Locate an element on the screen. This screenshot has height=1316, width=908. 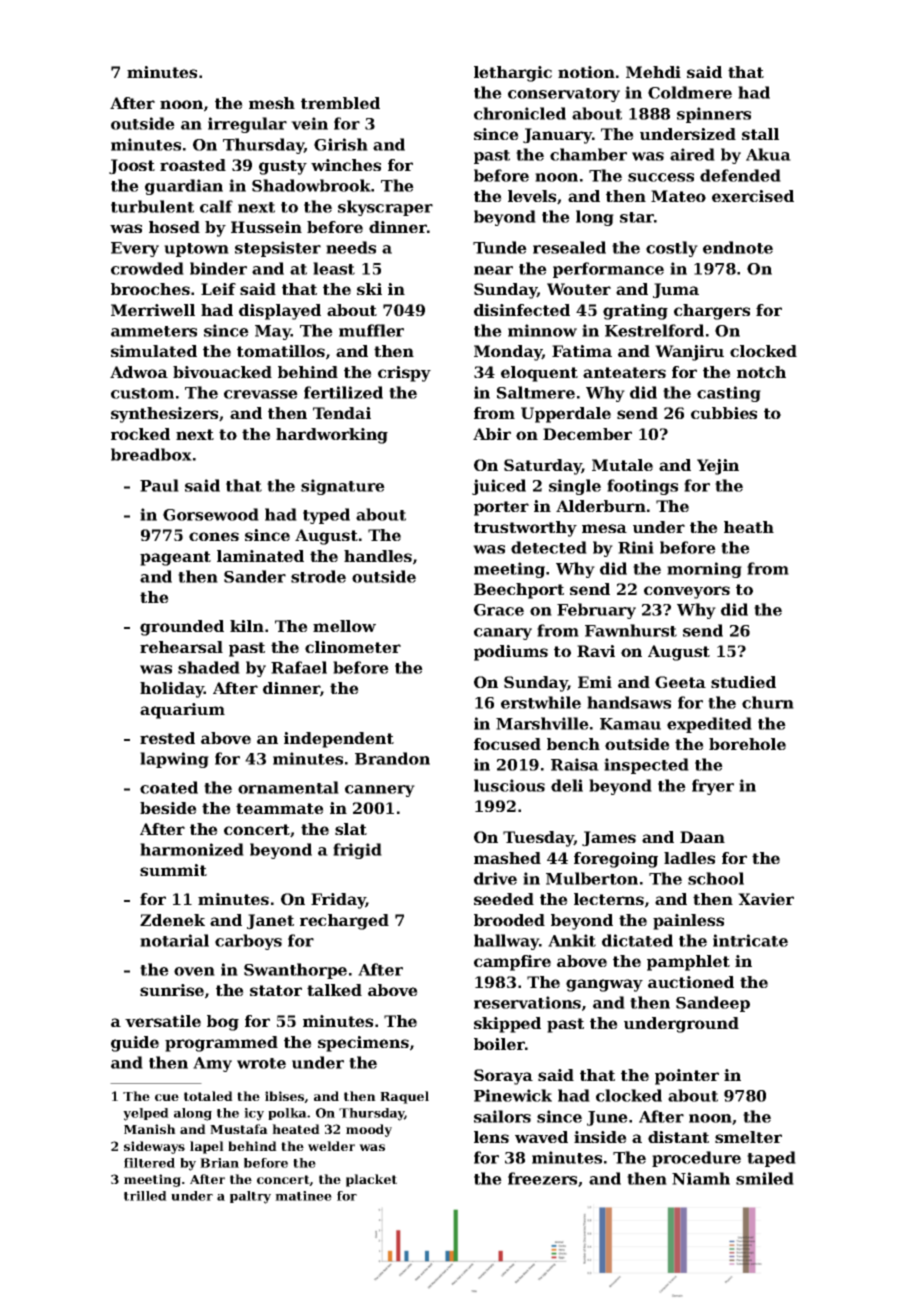
churn is located at coordinates (768, 702).
